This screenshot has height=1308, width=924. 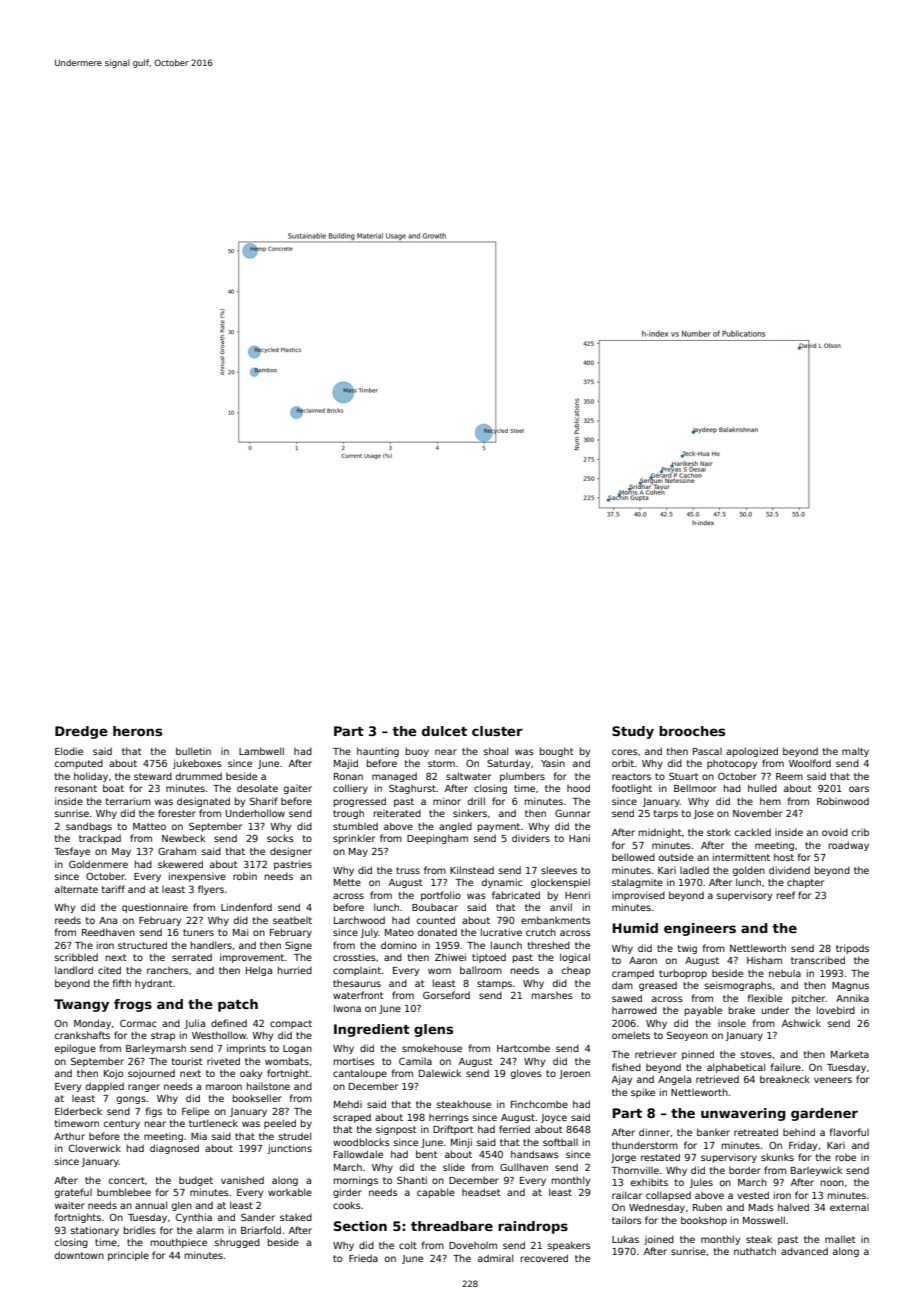 I want to click on computed, so click(x=79, y=764).
